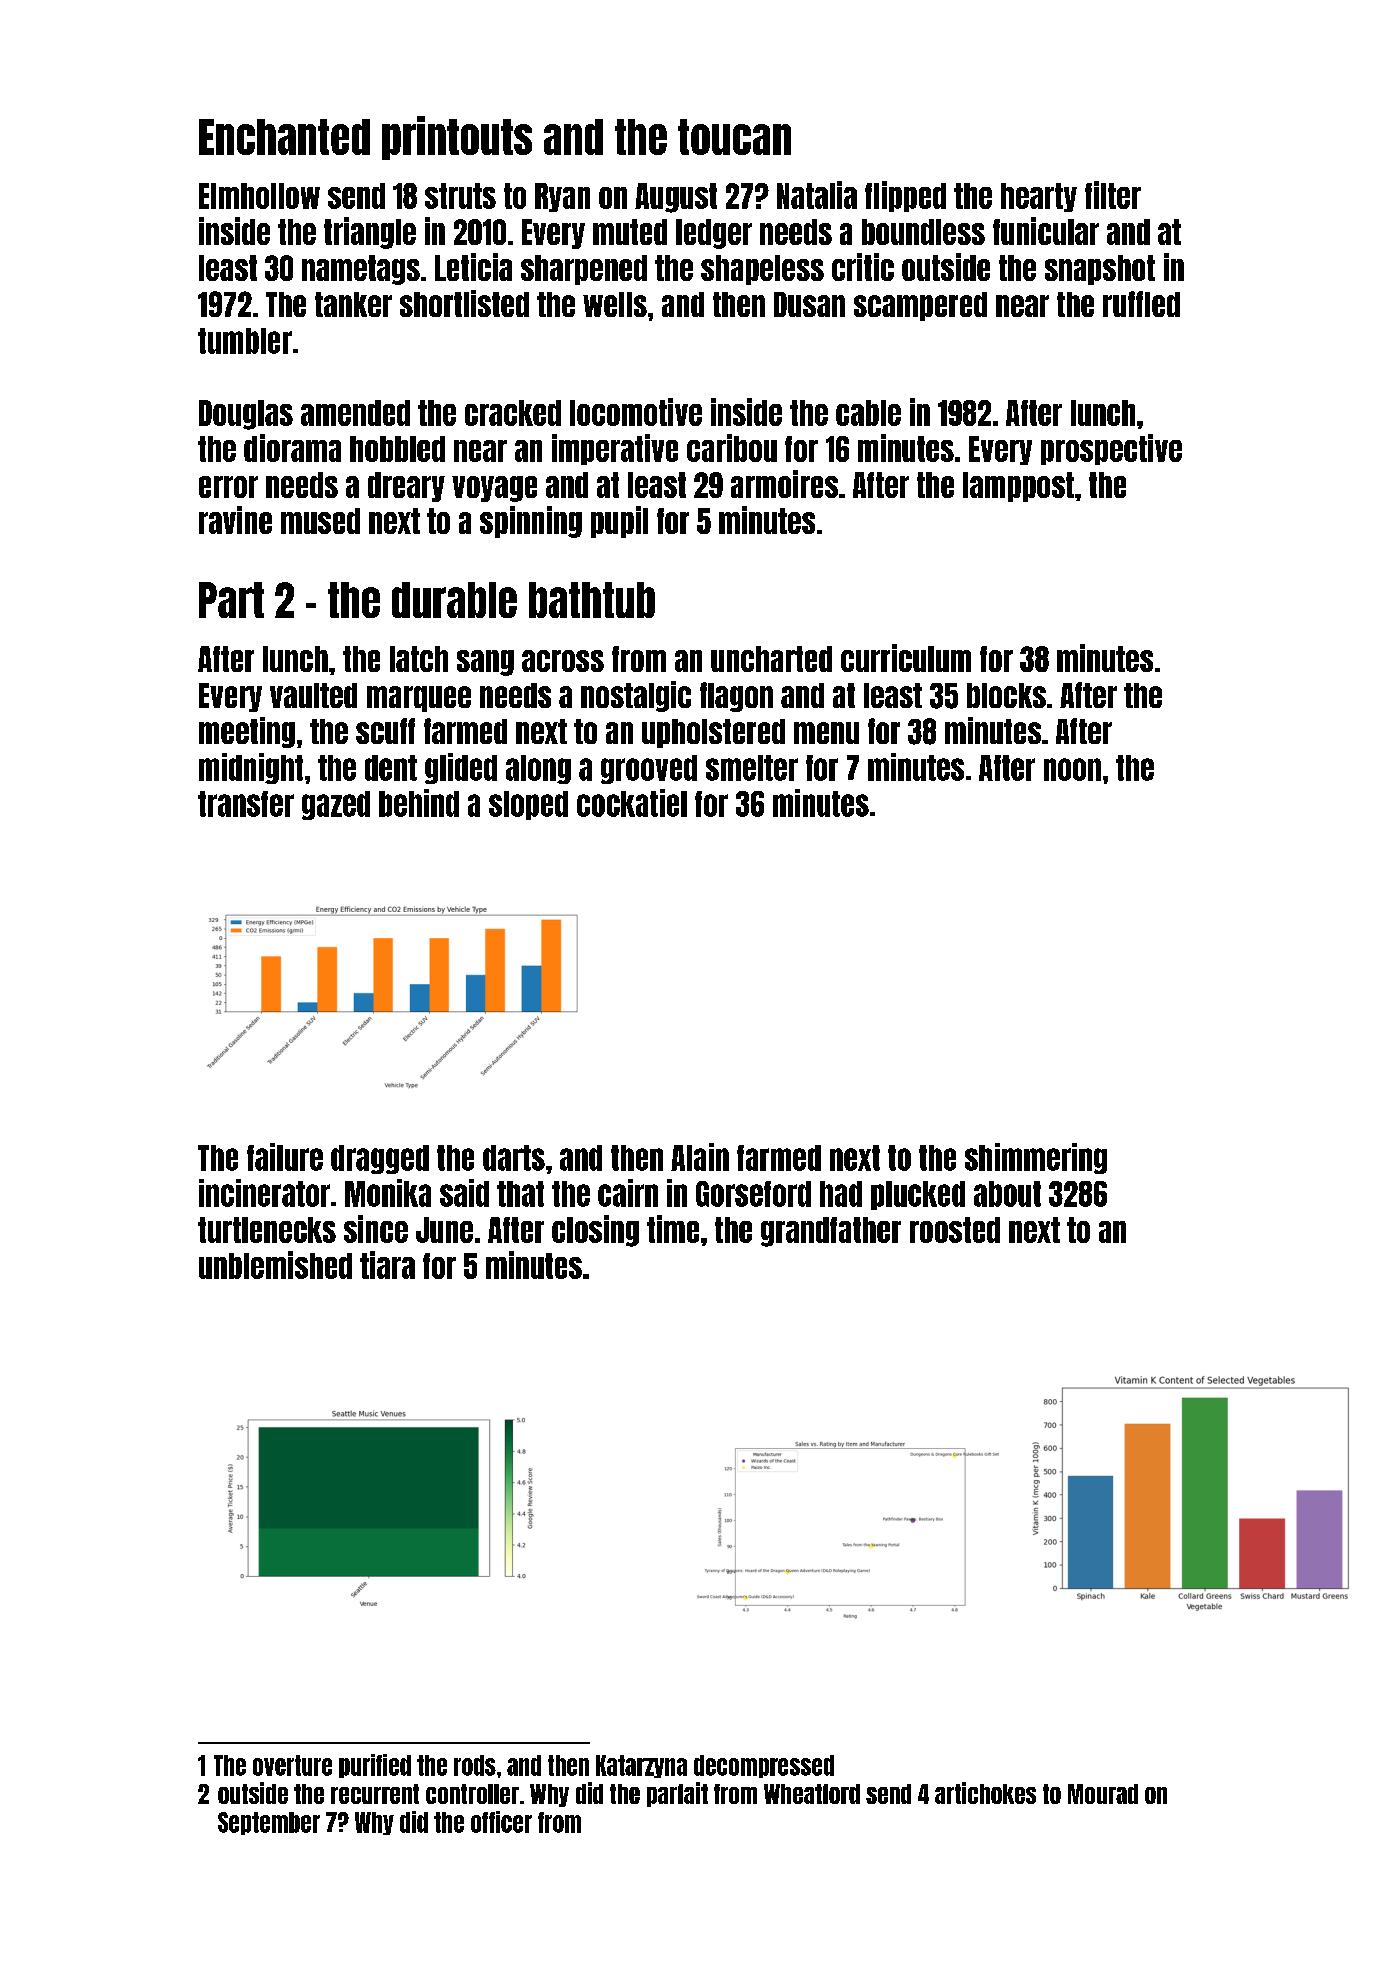  I want to click on diorama, so click(292, 448).
